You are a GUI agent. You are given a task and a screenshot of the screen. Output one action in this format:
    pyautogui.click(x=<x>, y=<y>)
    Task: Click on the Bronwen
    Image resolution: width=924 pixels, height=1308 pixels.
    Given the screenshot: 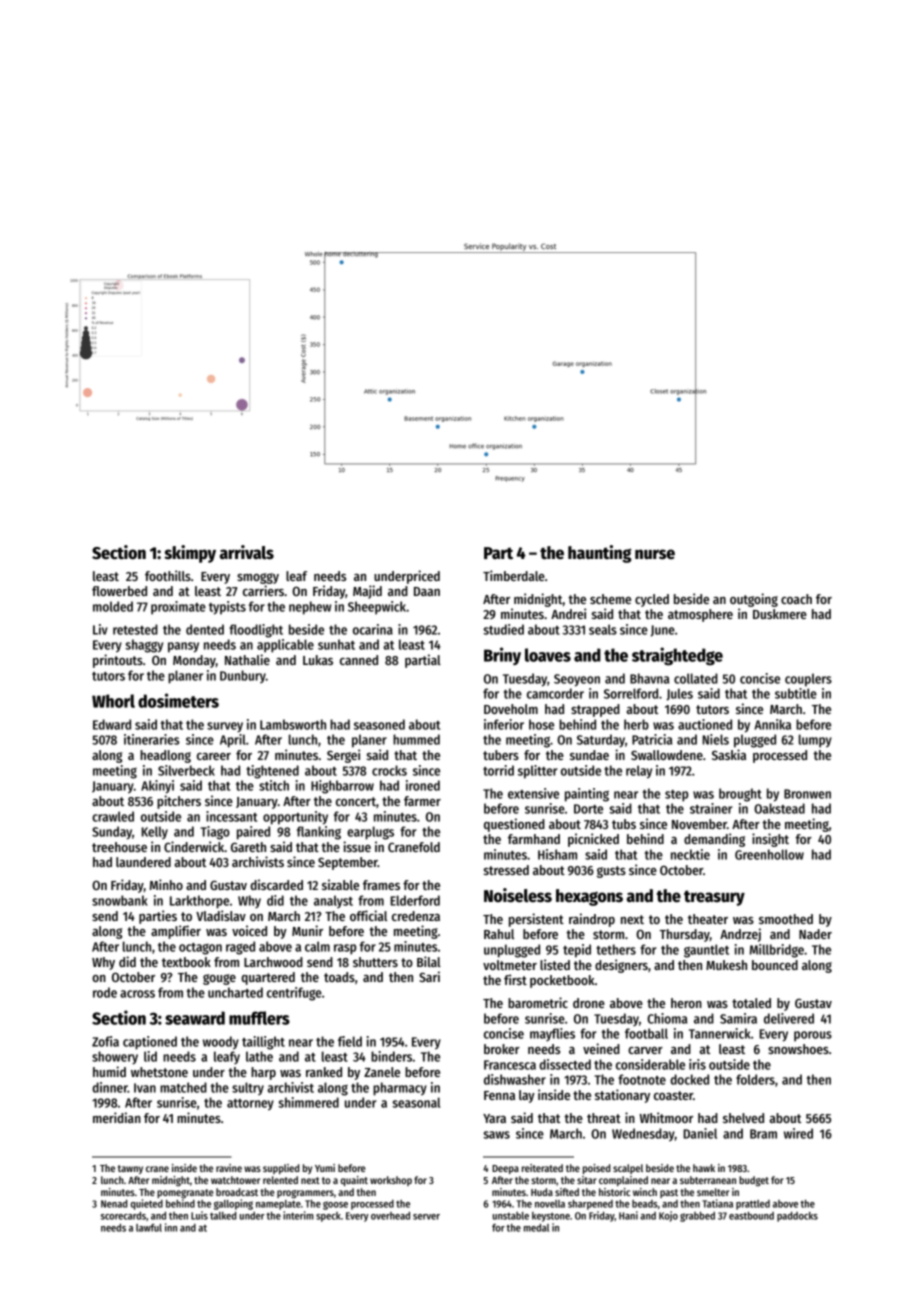 What is the action you would take?
    pyautogui.click(x=807, y=794)
